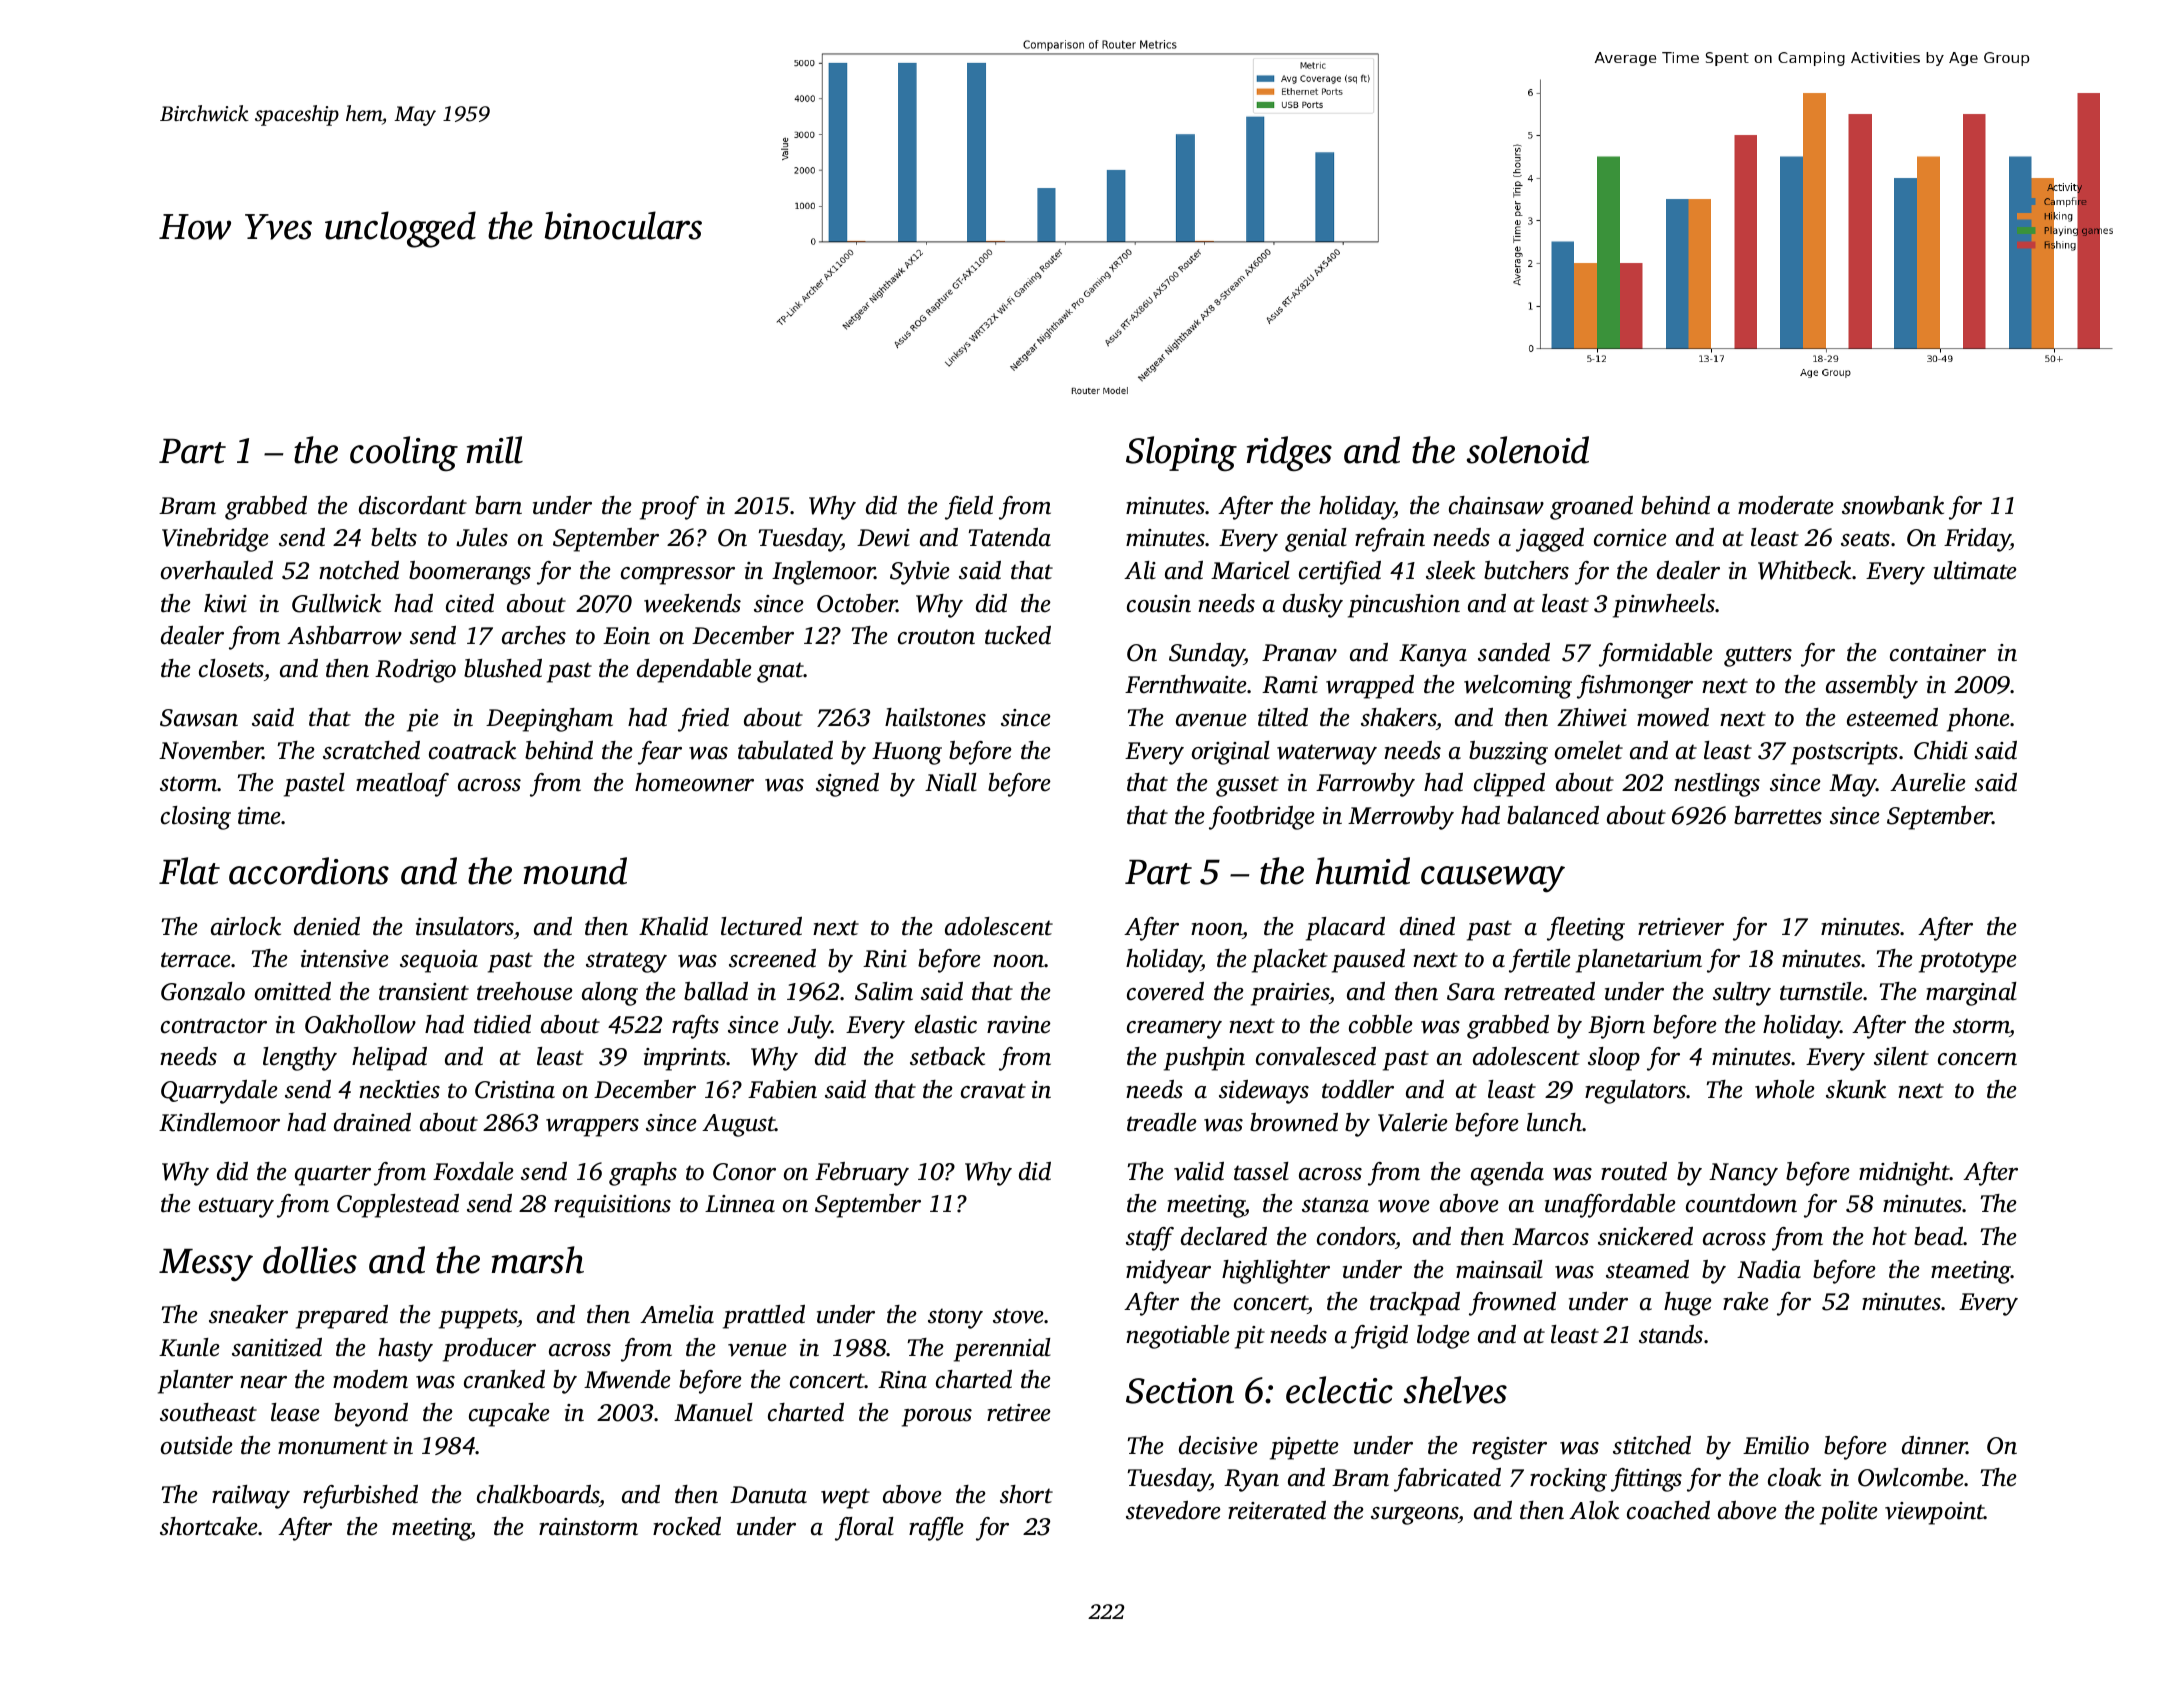  What do you see at coordinates (360, 1024) in the image?
I see `Oakhollow` at bounding box center [360, 1024].
